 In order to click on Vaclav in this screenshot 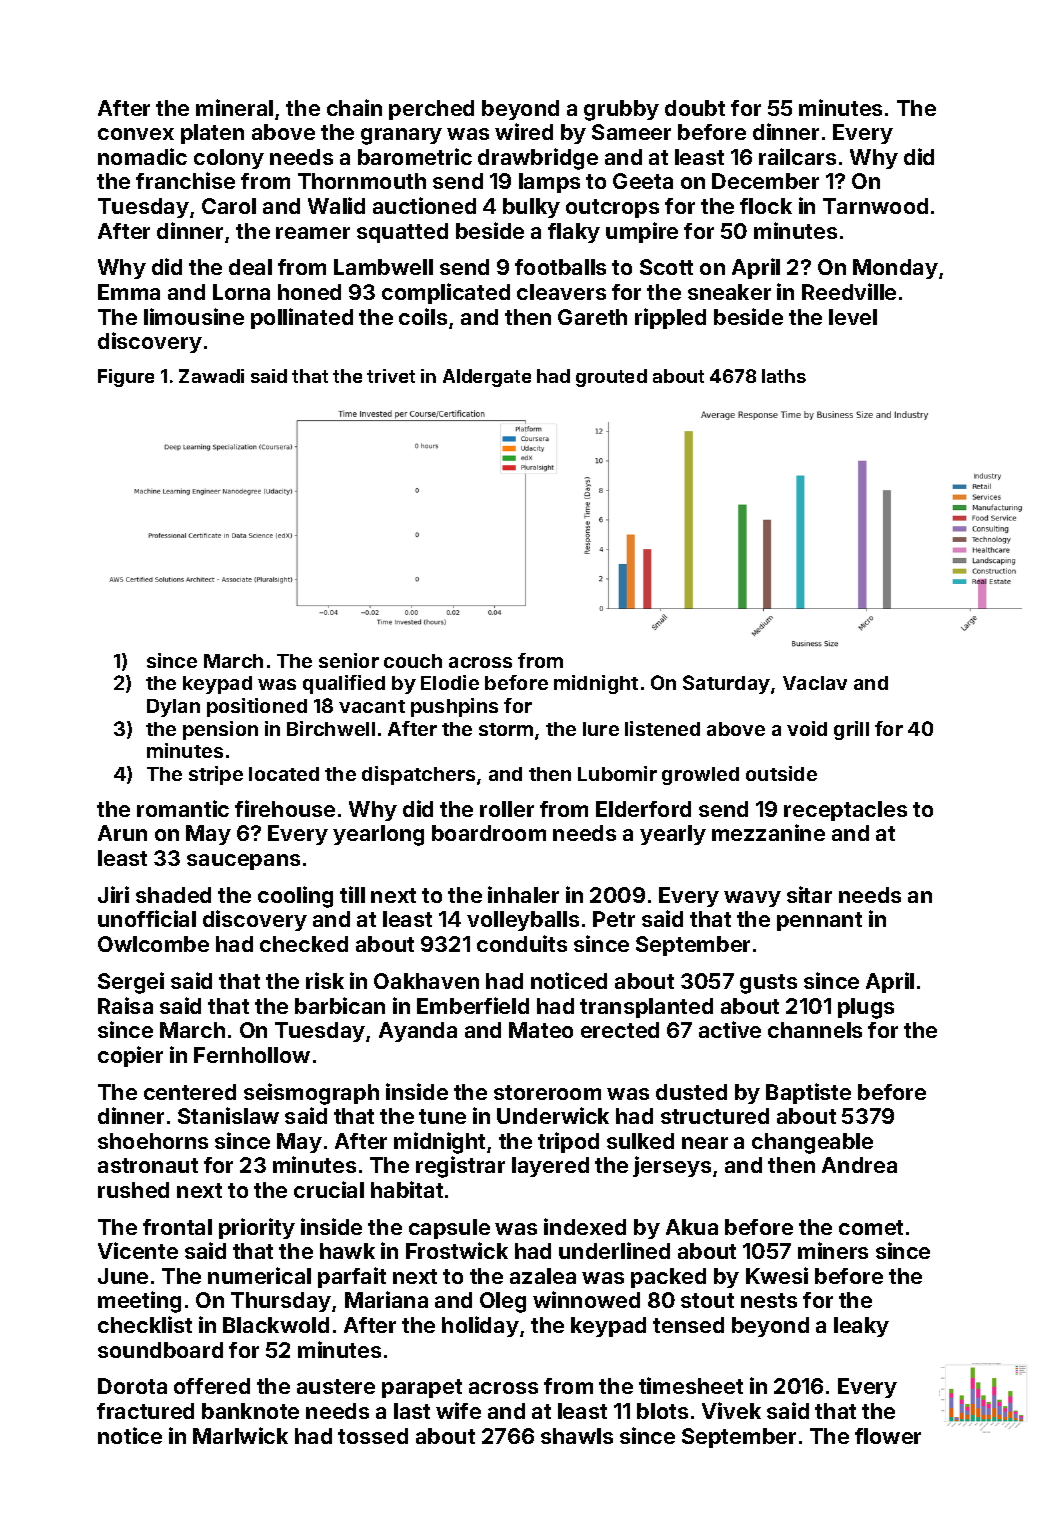, I will do `click(815, 683)`.
